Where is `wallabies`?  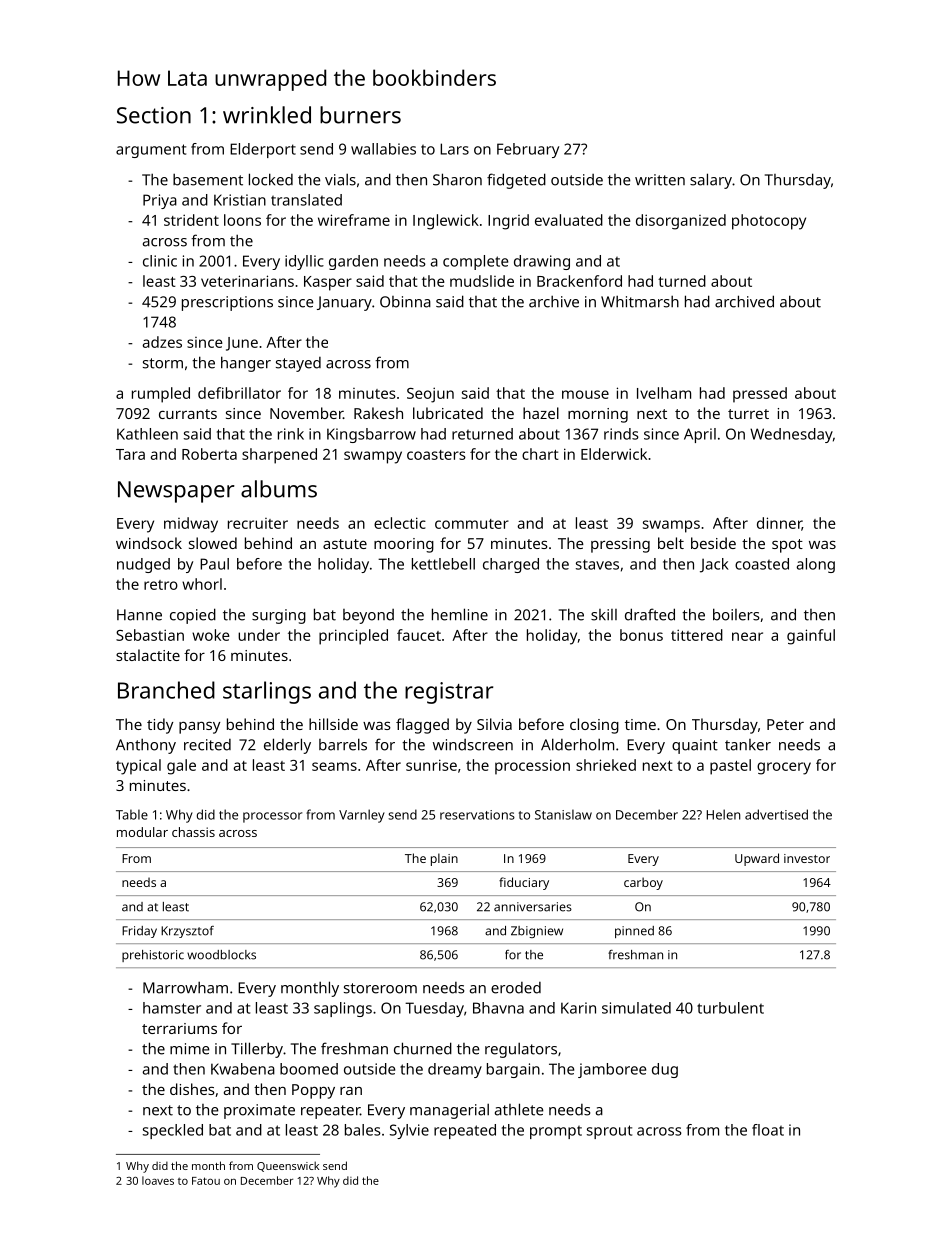
wallabies is located at coordinates (383, 149).
